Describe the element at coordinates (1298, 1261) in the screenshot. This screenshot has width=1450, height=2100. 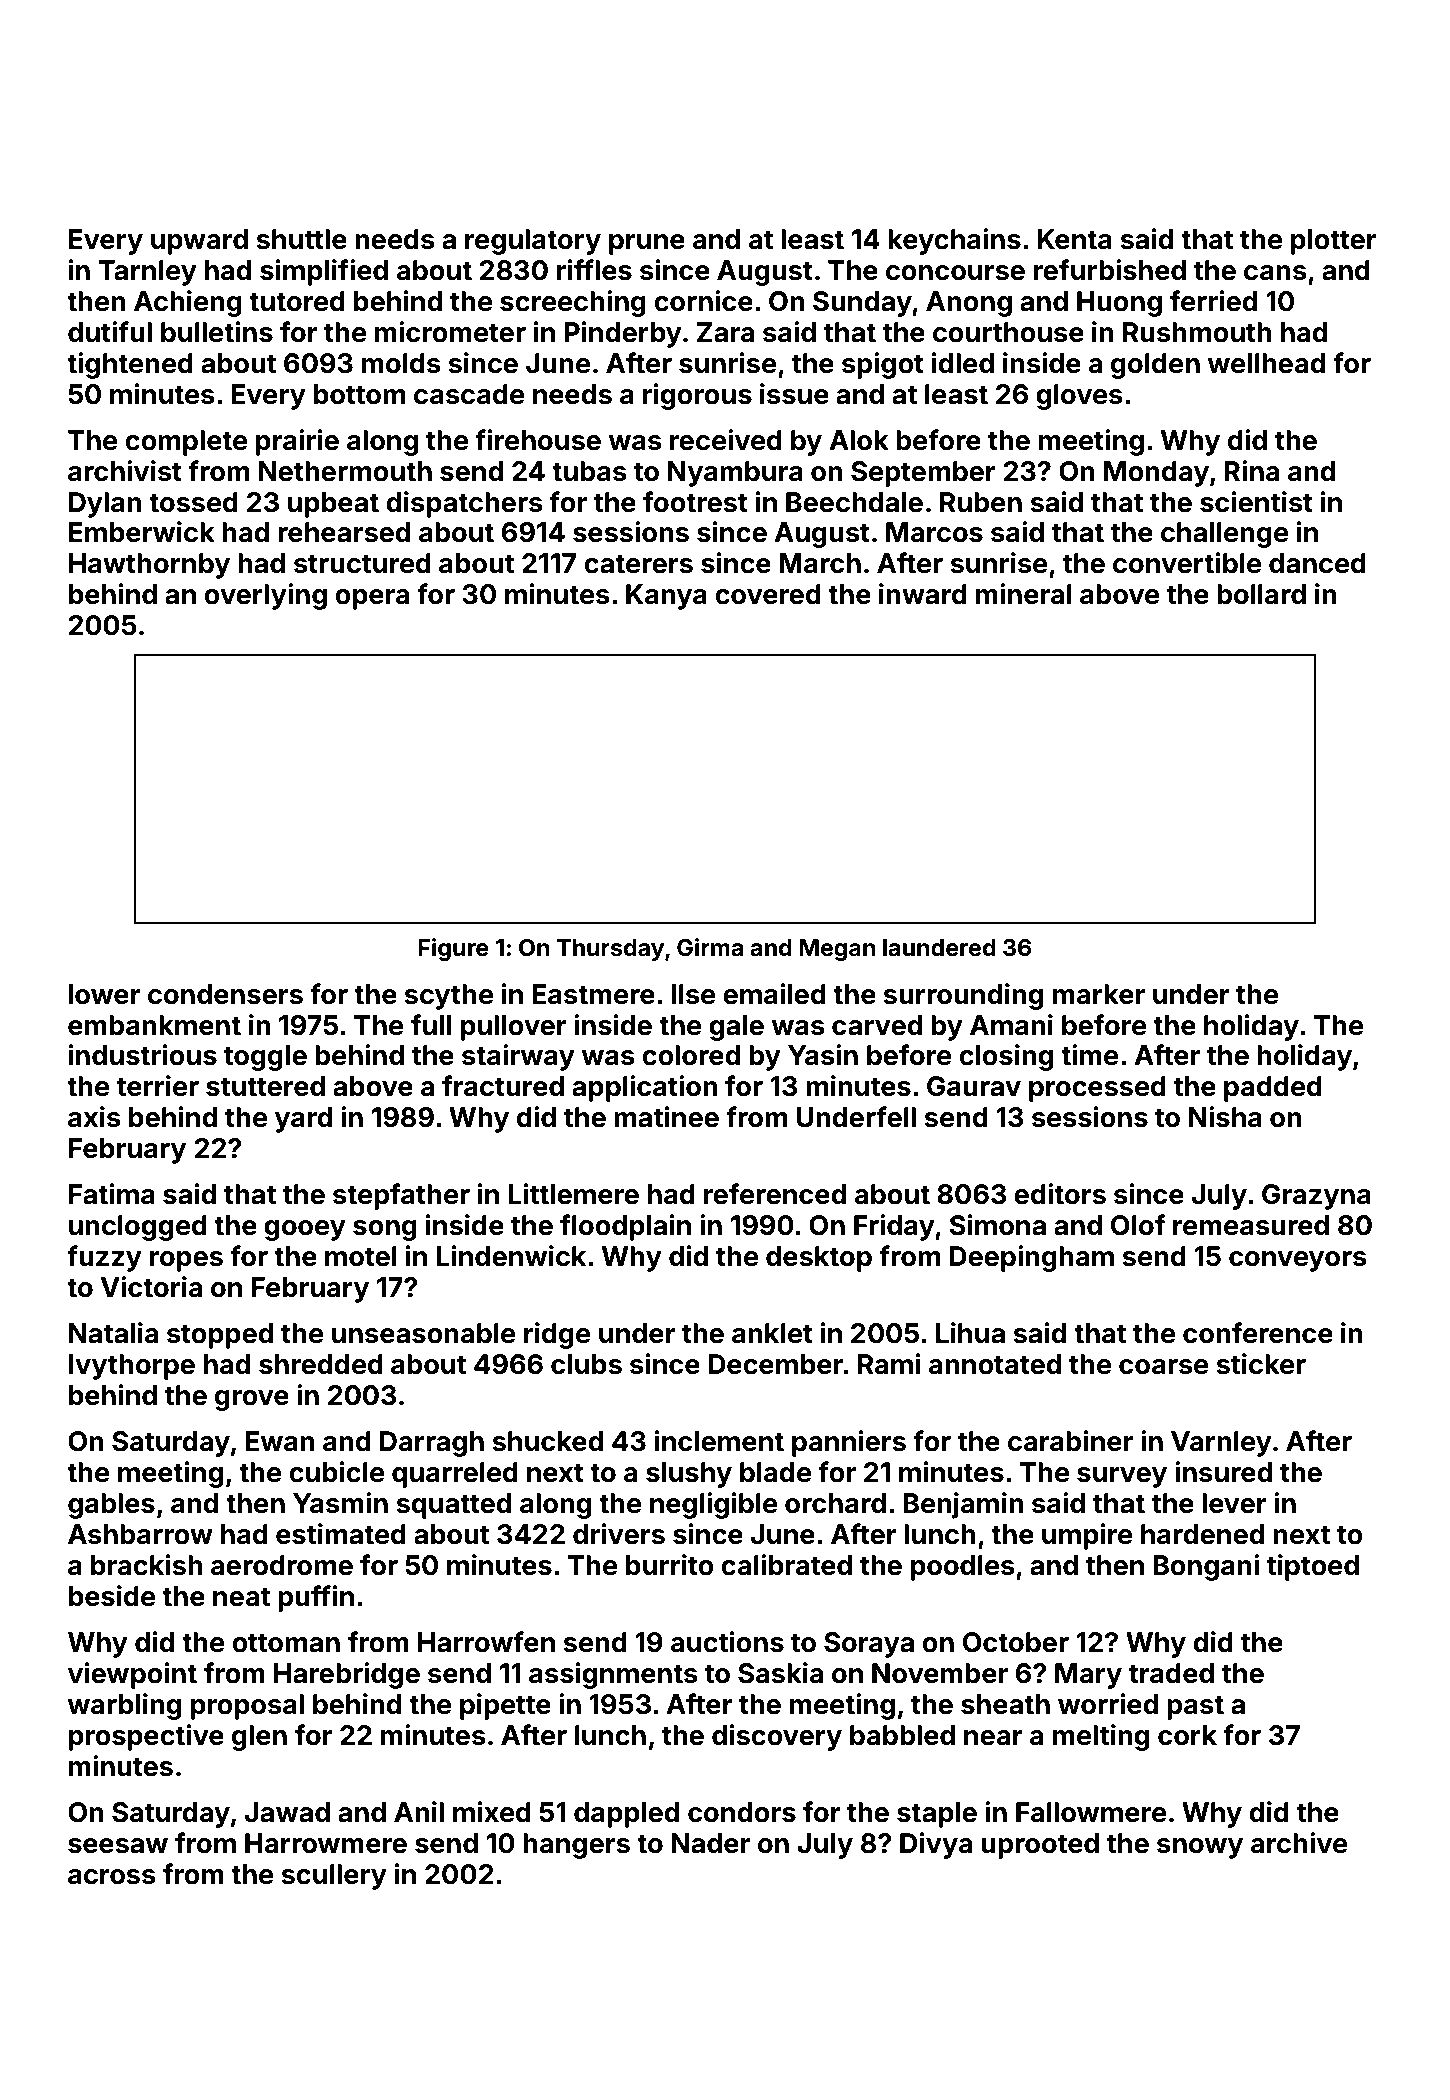
I see `conveyors` at that location.
